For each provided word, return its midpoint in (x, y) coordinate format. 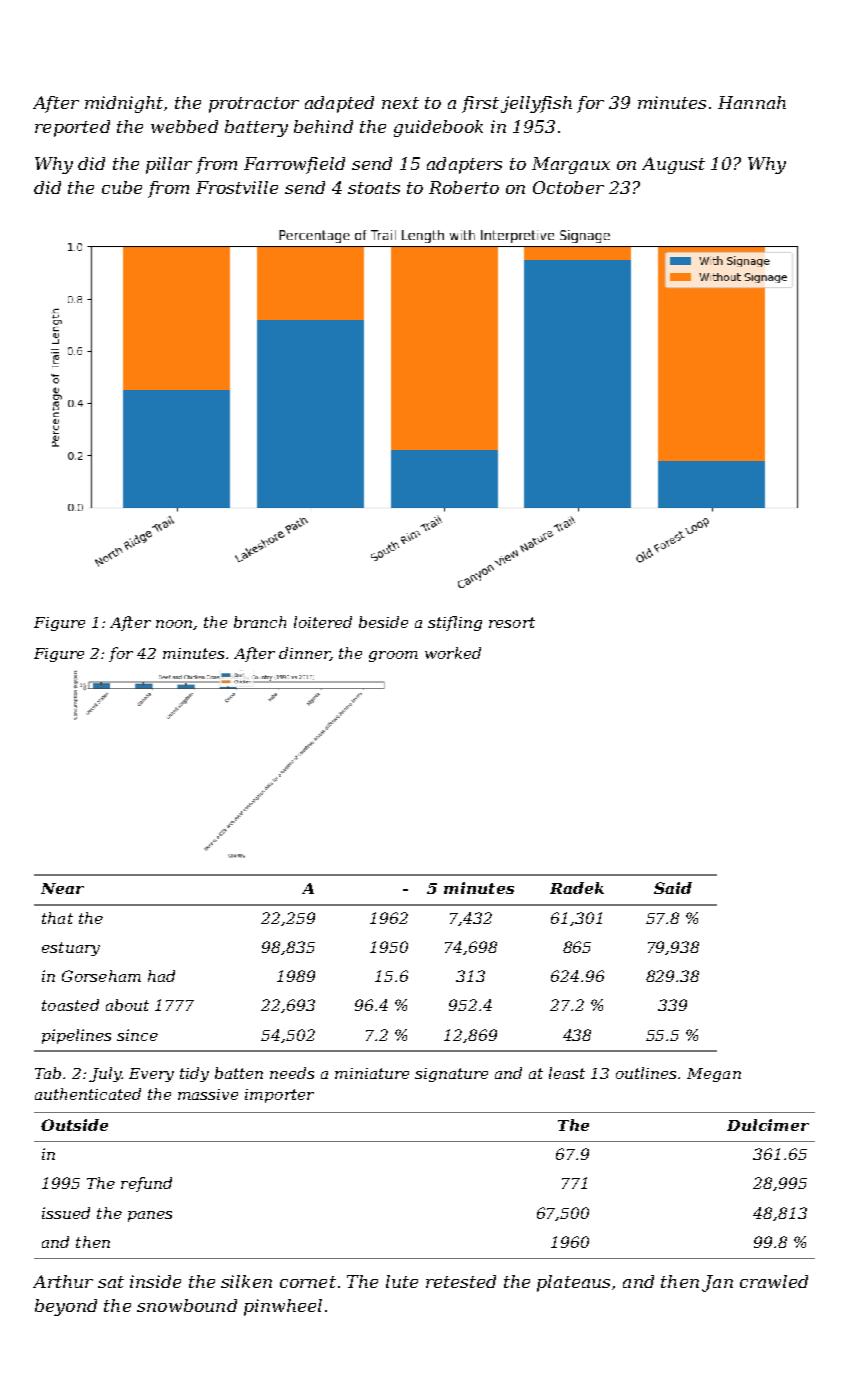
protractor (254, 105)
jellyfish (536, 104)
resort (512, 622)
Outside (74, 1125)
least (567, 1073)
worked (453, 653)
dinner (304, 654)
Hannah (752, 102)
